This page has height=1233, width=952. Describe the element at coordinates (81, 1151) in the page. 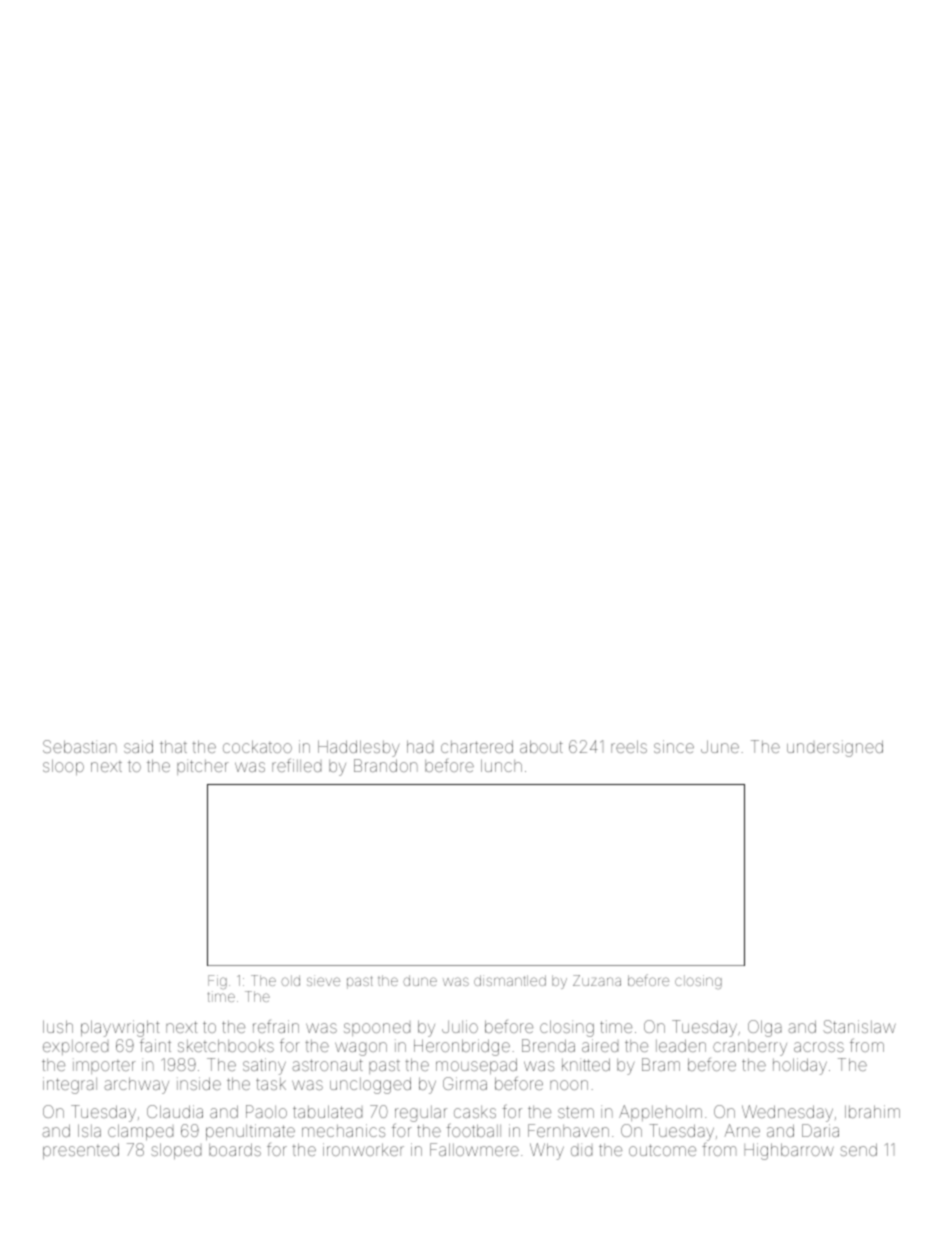

I see `presented` at that location.
